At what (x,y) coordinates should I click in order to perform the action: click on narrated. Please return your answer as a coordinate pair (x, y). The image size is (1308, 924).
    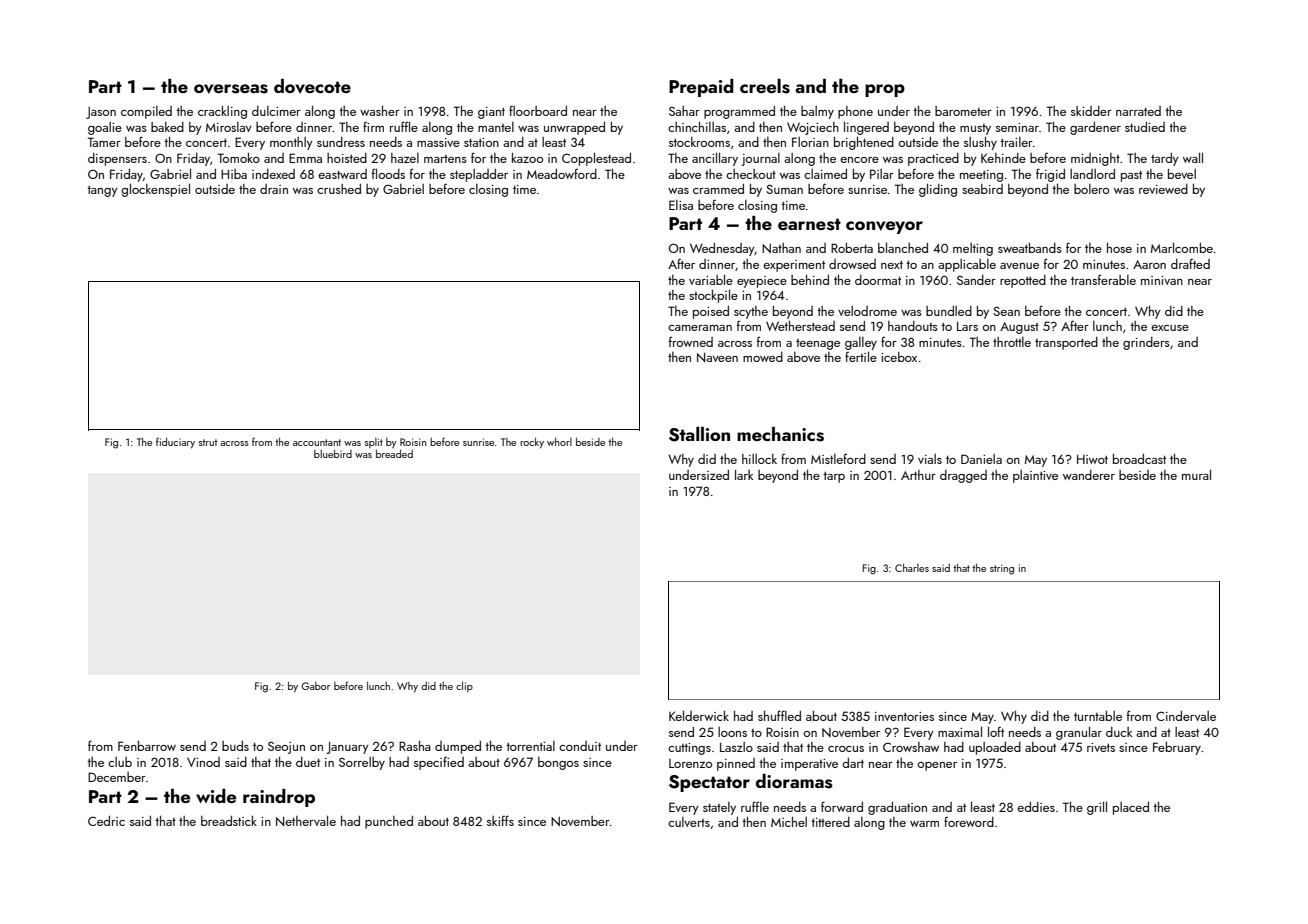
    Looking at the image, I should click on (1138, 111).
